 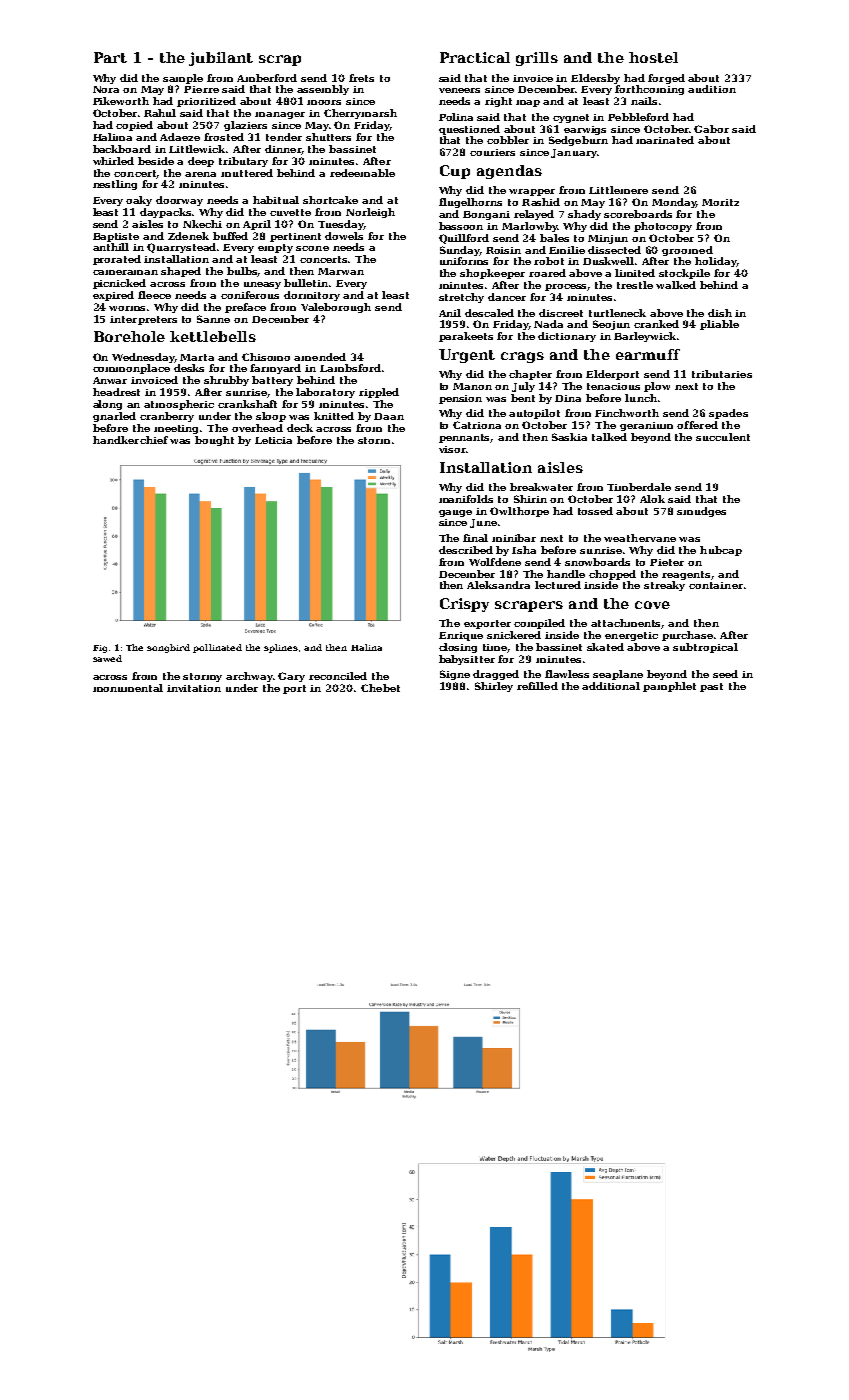 I want to click on described, so click(x=466, y=550).
